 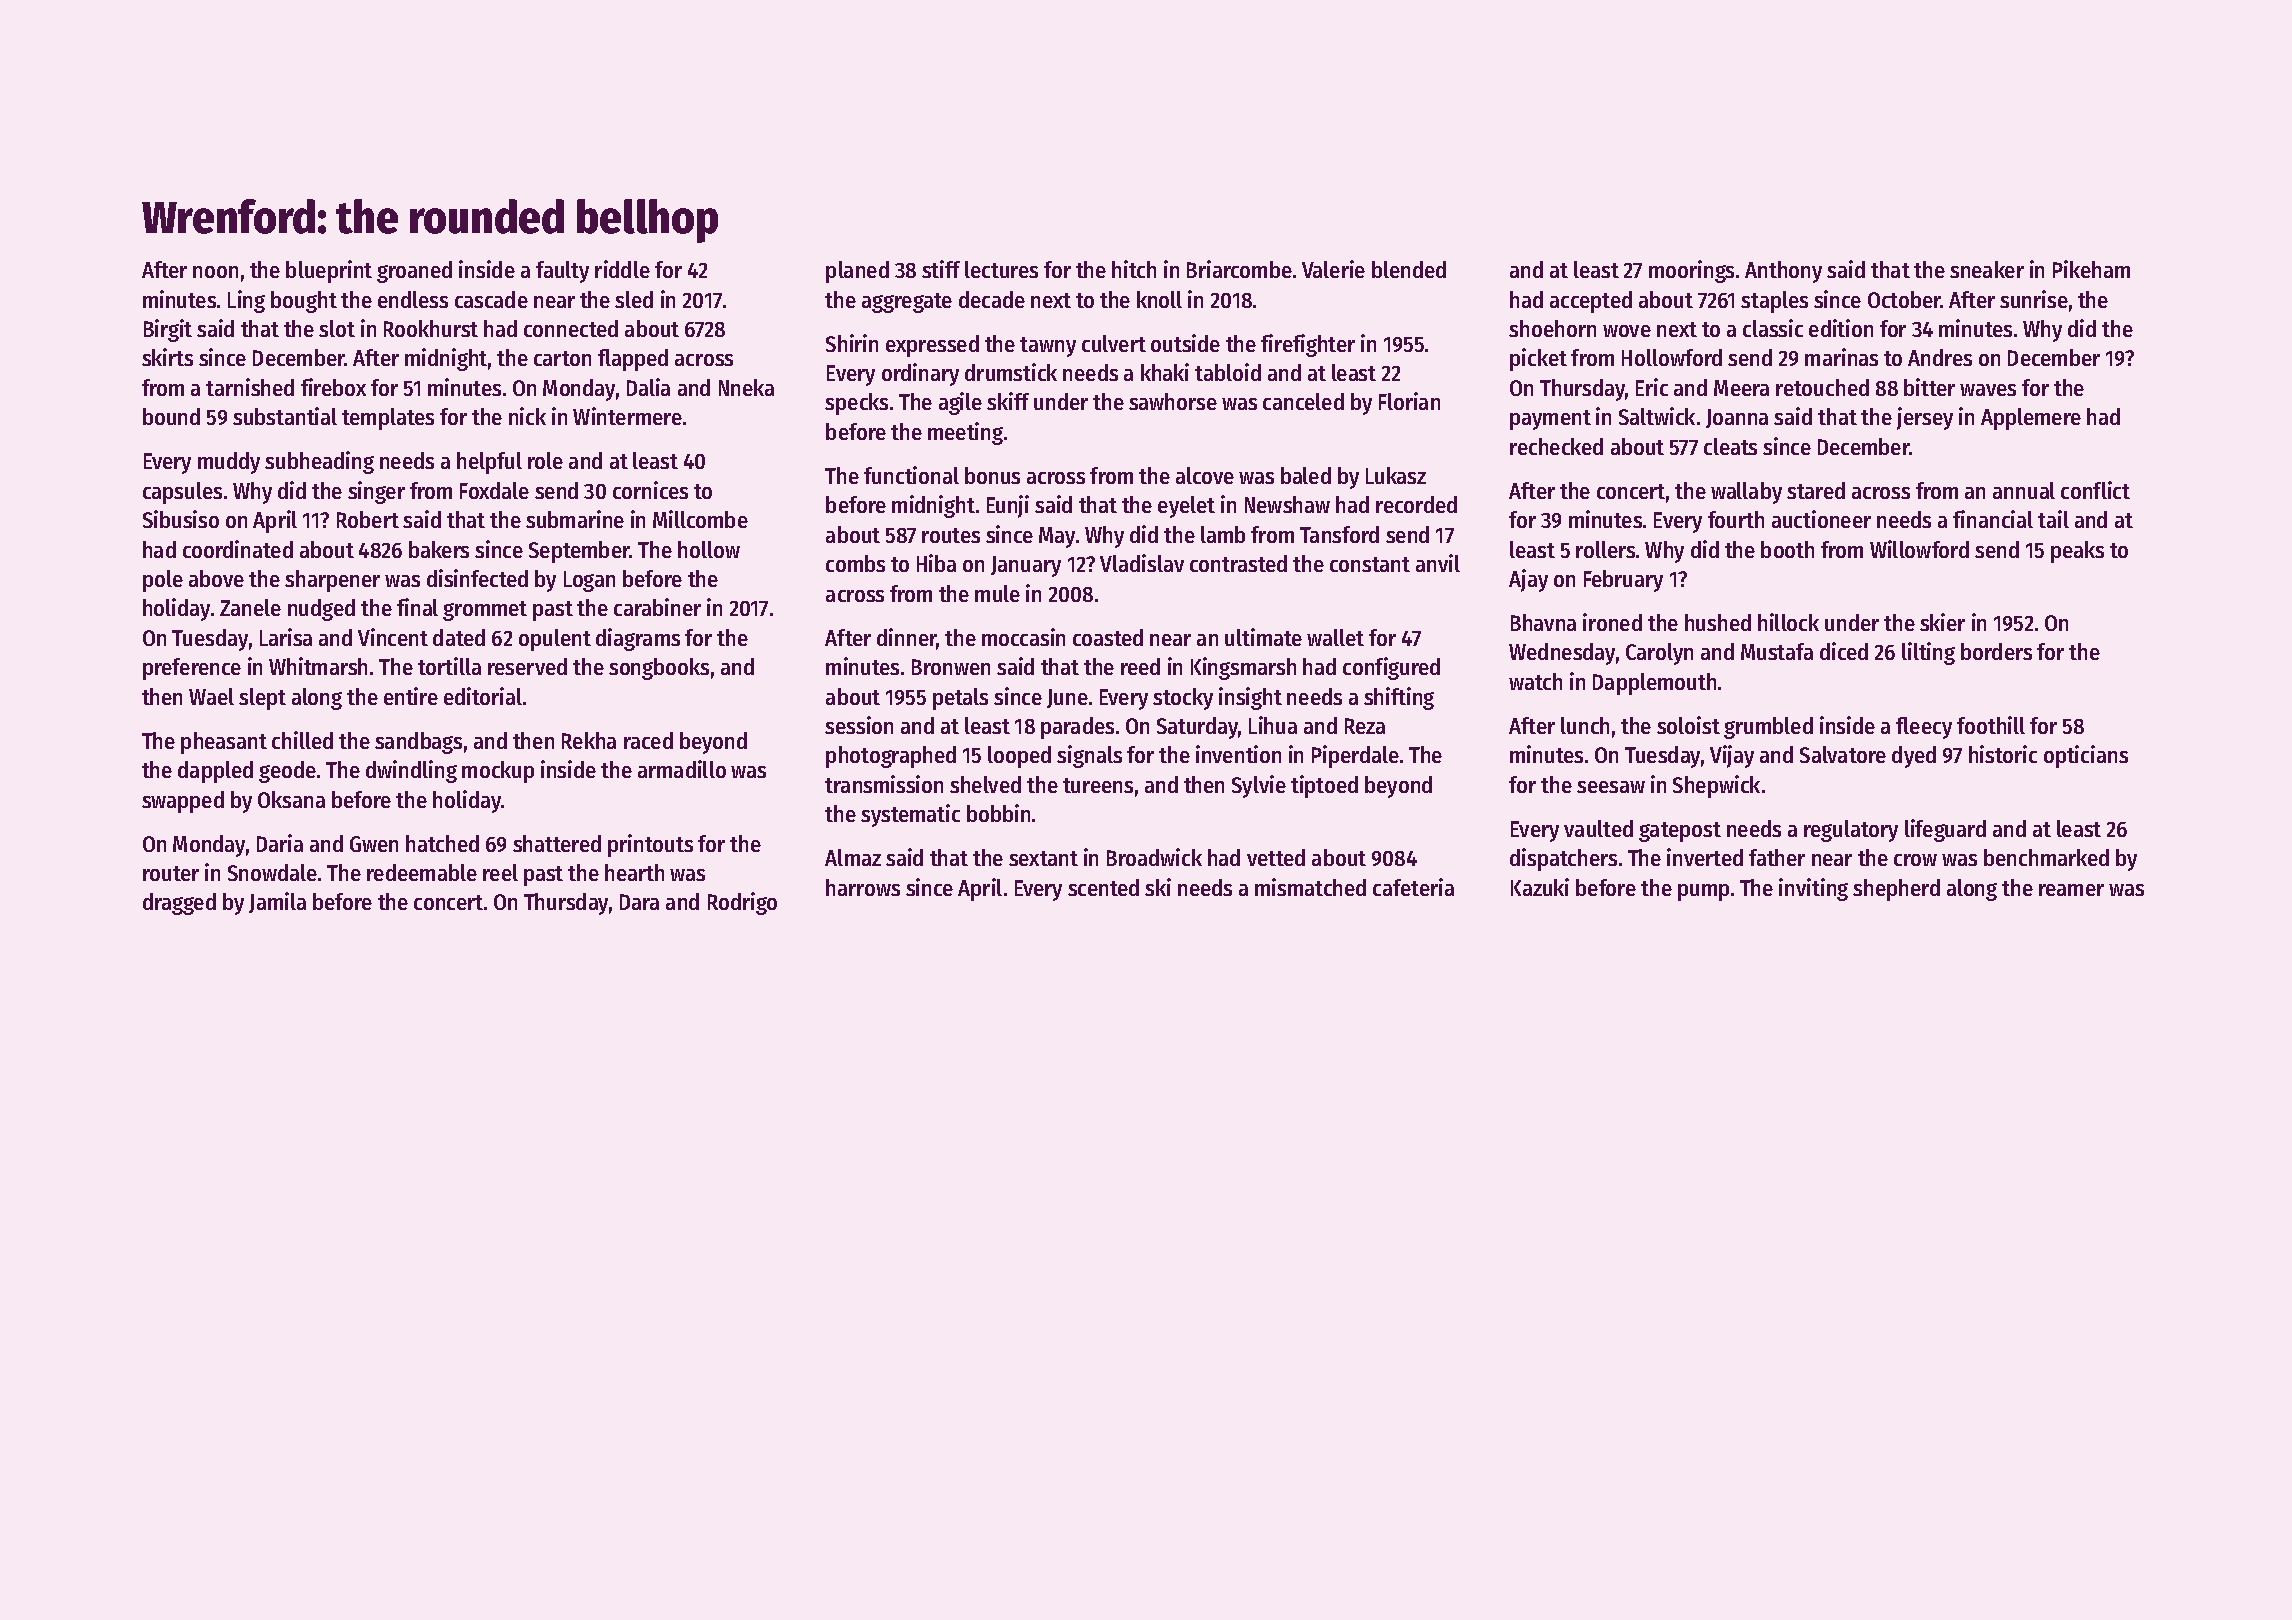 I want to click on Logan, so click(x=589, y=581).
